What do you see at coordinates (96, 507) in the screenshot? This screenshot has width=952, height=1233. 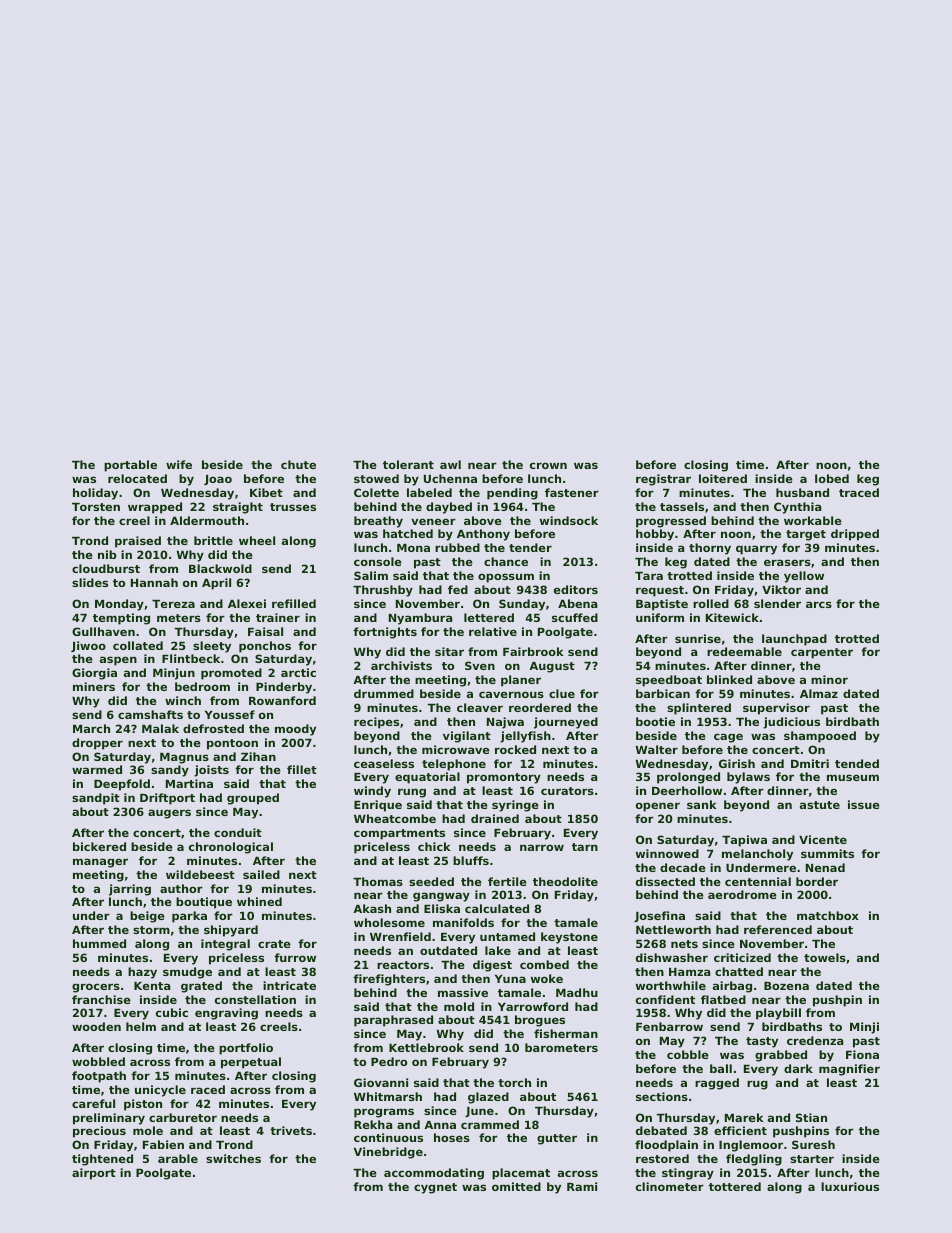 I see `Torsten` at bounding box center [96, 507].
